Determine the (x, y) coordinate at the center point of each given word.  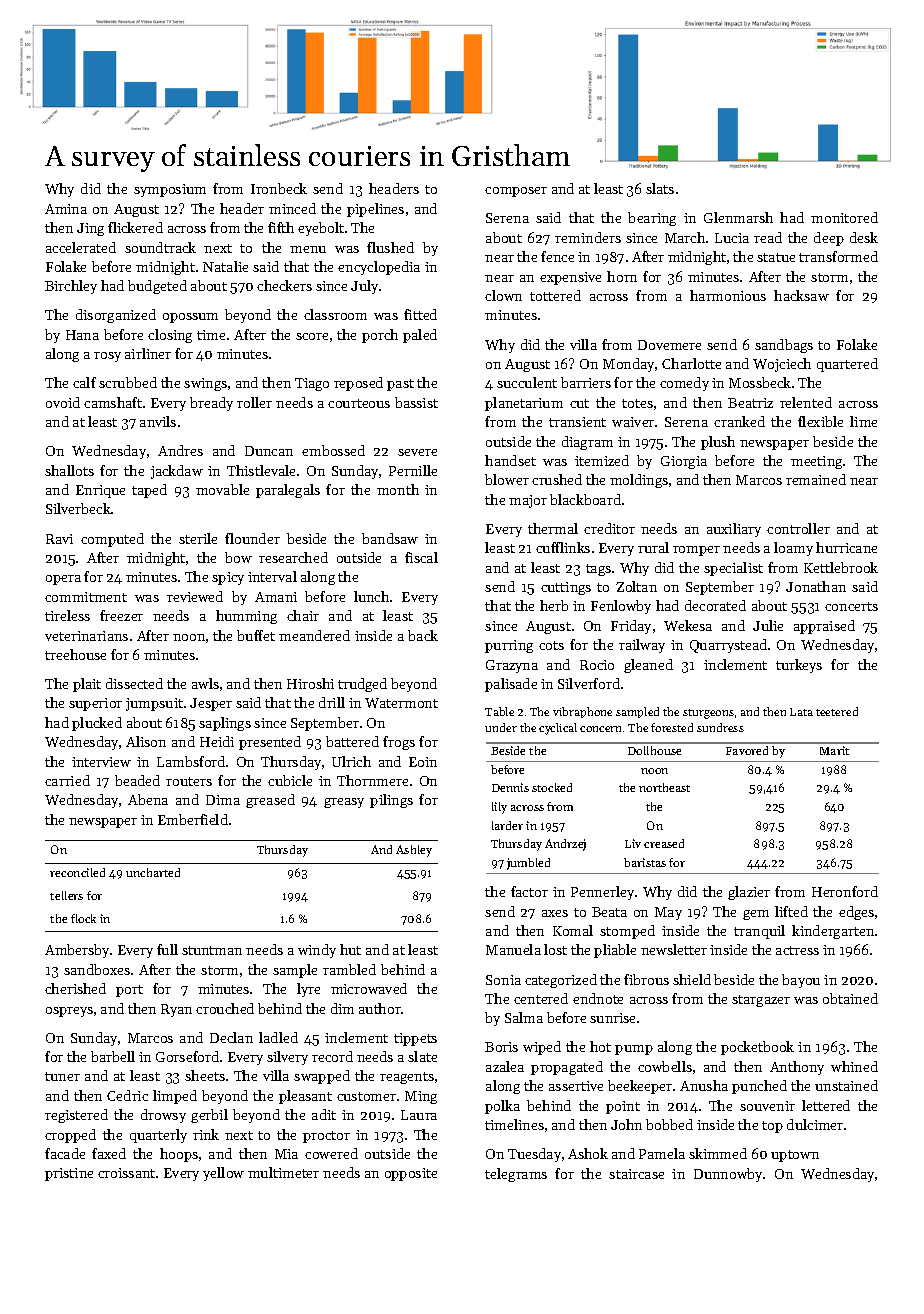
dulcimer (815, 1124)
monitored (844, 217)
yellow (223, 1174)
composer (516, 192)
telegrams (516, 1175)
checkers (284, 285)
